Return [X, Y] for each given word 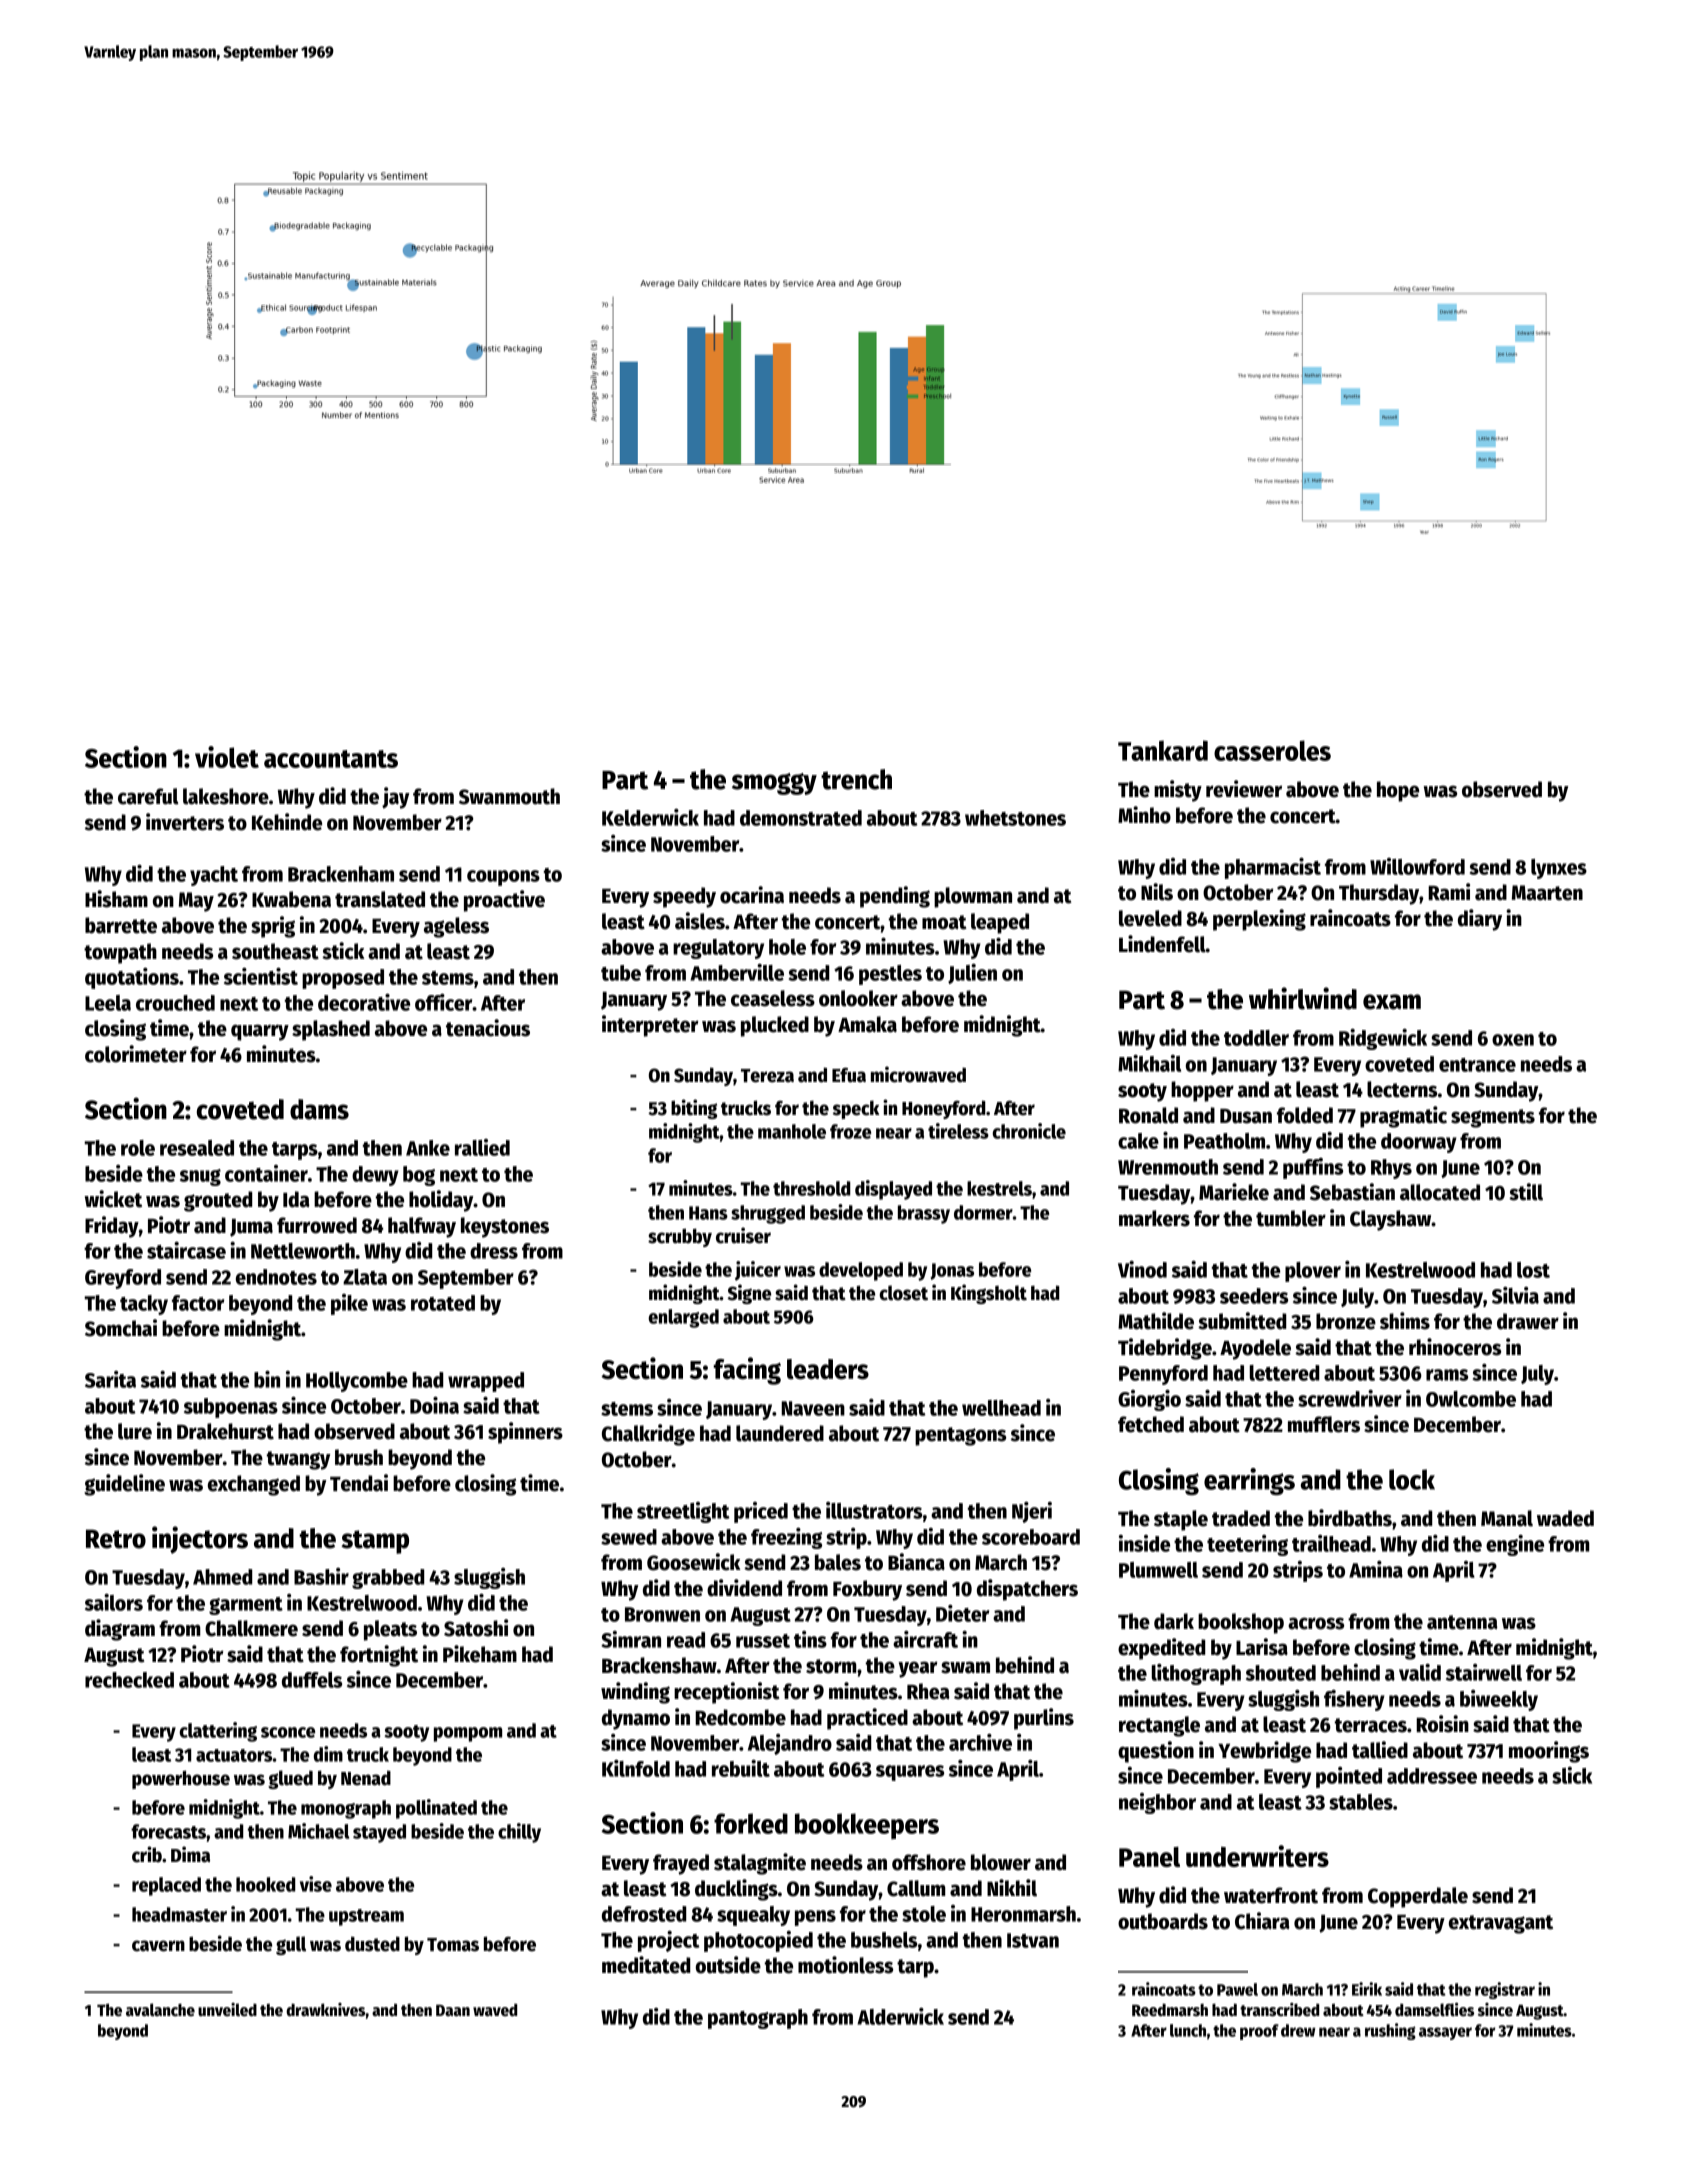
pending [895, 897]
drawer [1528, 1321]
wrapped [486, 1382]
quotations [132, 978]
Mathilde [1156, 1321]
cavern [158, 1946]
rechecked [129, 1680]
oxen [1513, 1040]
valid [1420, 1672]
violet [227, 757]
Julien [972, 974]
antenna [1462, 1622]
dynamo [636, 1719]
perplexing [1259, 920]
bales [838, 1562]
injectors [200, 1540]
